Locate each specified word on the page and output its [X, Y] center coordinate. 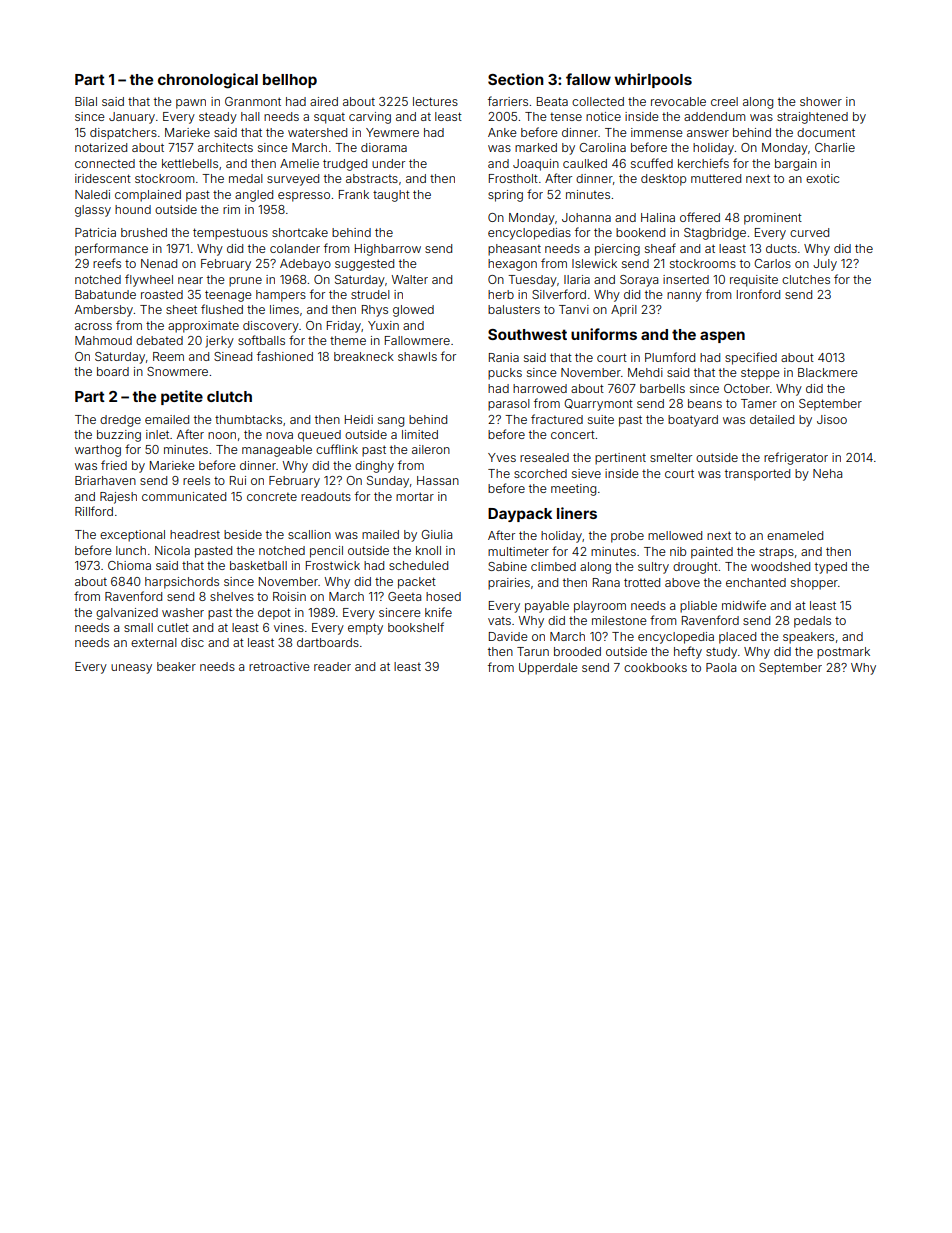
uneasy [131, 669]
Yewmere [392, 132]
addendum [714, 116]
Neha [827, 473]
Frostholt [513, 178]
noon [222, 435]
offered [700, 217]
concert [573, 434]
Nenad [159, 263]
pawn [191, 104]
